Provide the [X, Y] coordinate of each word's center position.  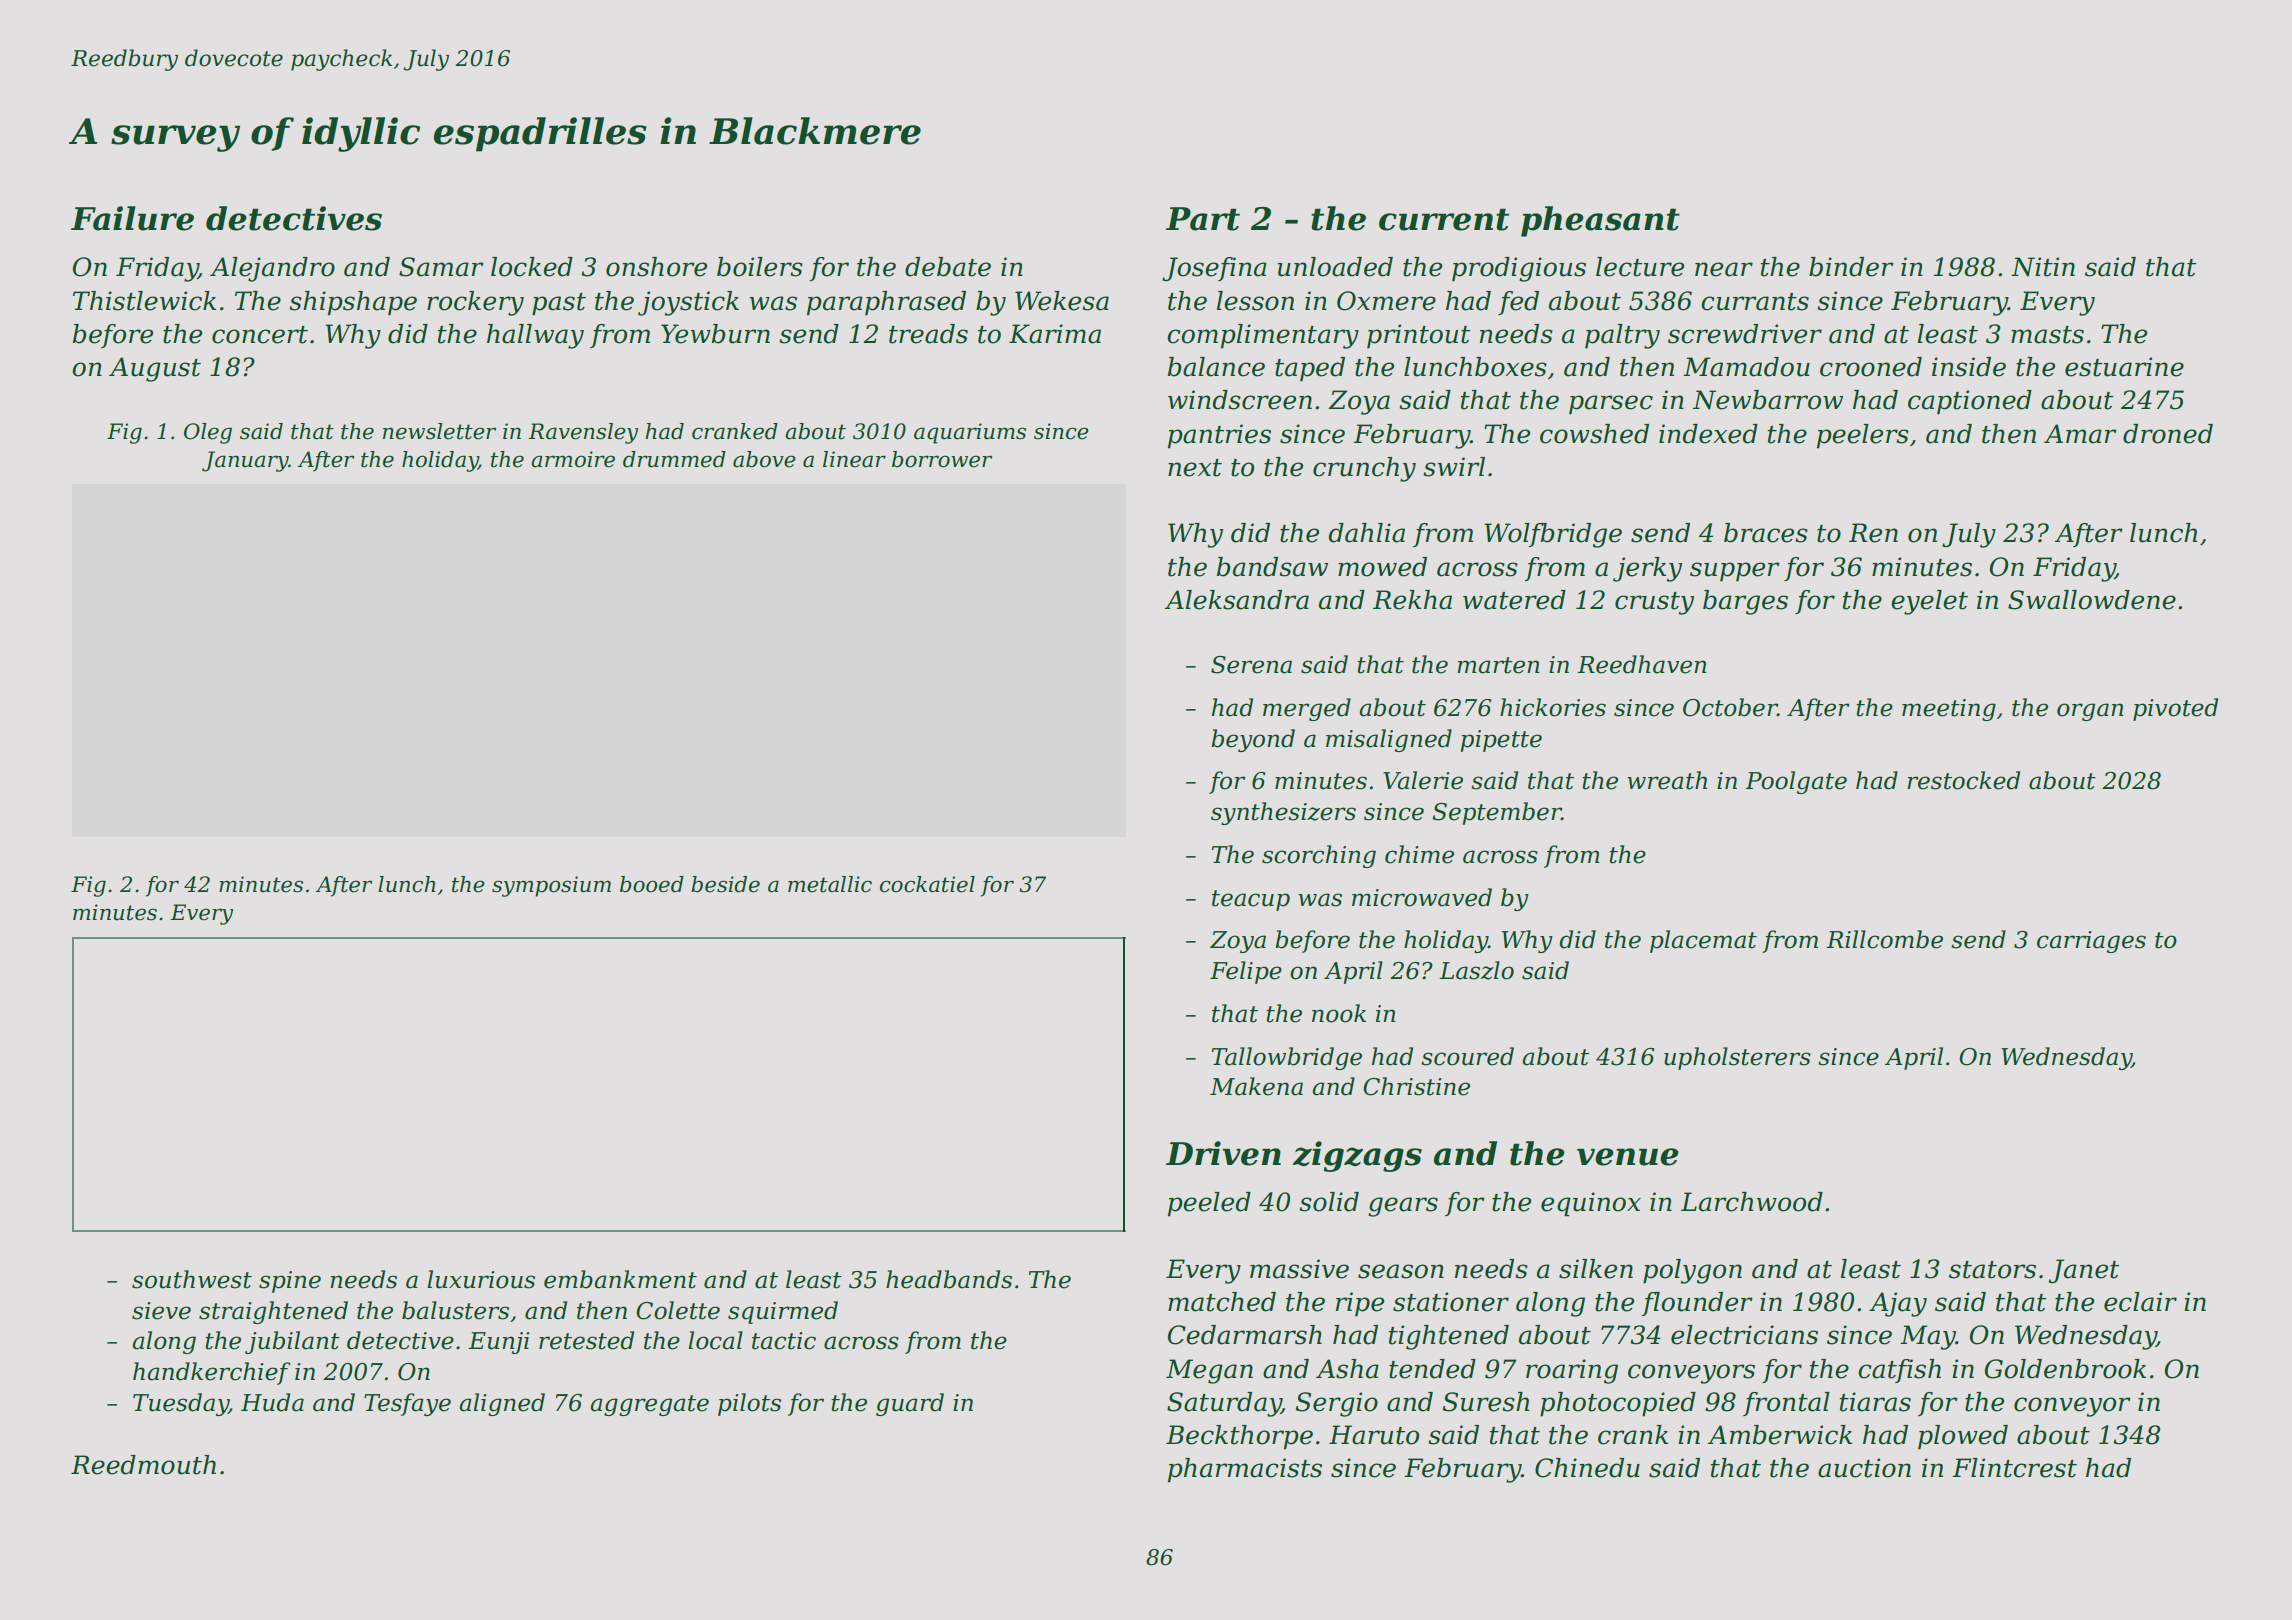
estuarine [2124, 367]
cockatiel [927, 884]
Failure [132, 218]
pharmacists [1245, 1470]
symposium [551, 886]
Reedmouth [143, 1465]
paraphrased [886, 303]
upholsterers [1737, 1058]
